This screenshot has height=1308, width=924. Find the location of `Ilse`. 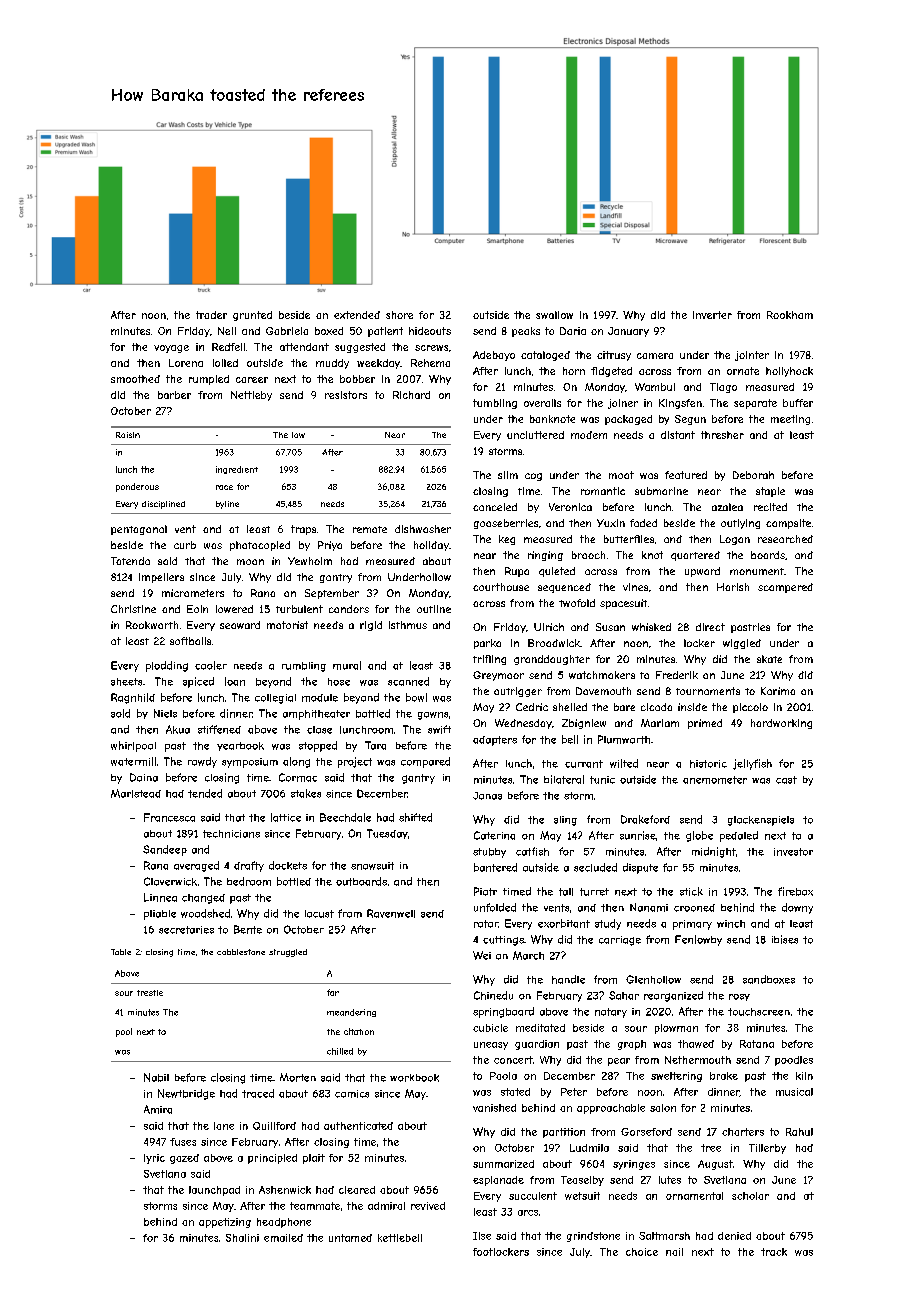

Ilse is located at coordinates (482, 1236).
